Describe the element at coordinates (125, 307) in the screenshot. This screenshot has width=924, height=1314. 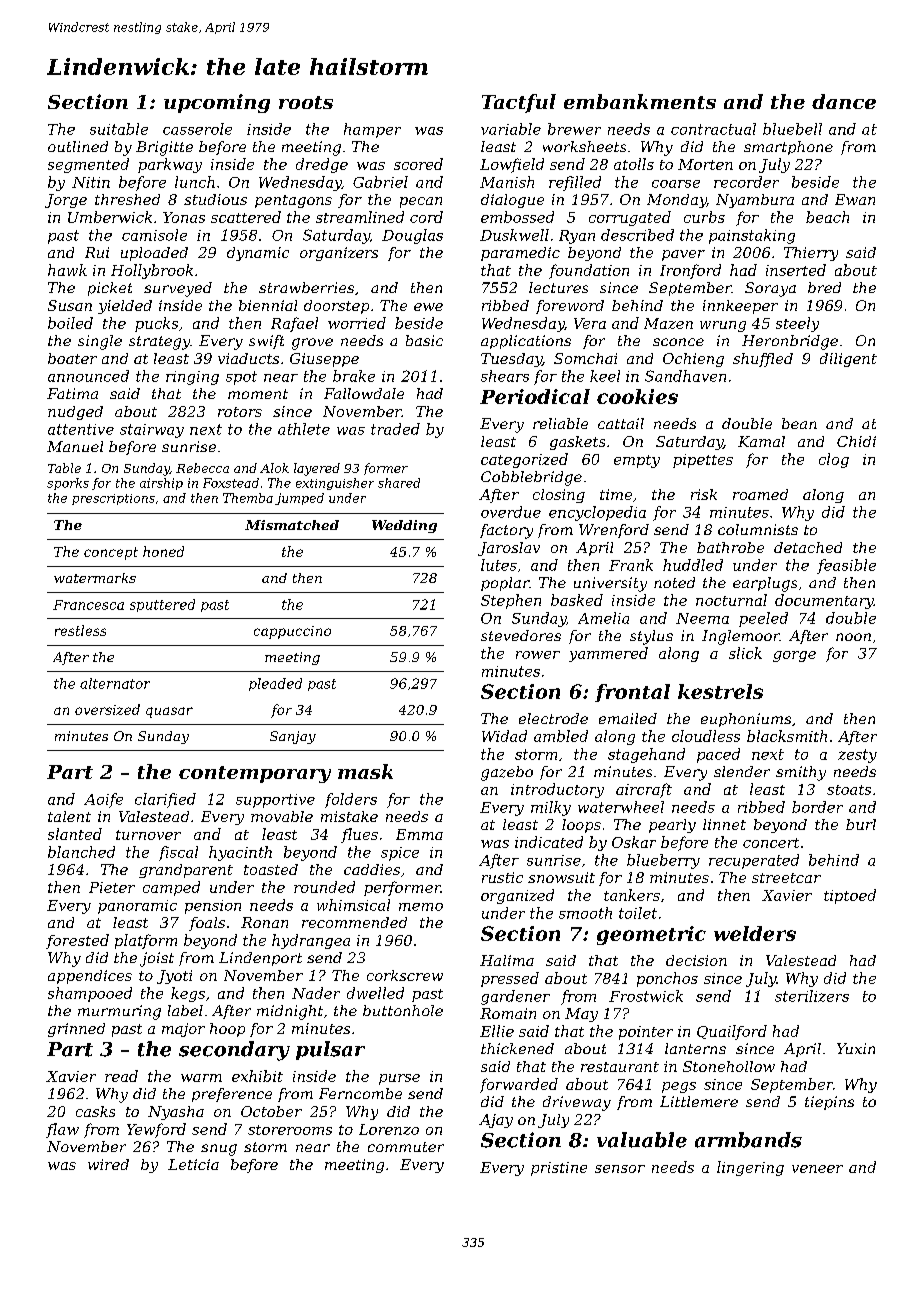
I see `yielded` at that location.
